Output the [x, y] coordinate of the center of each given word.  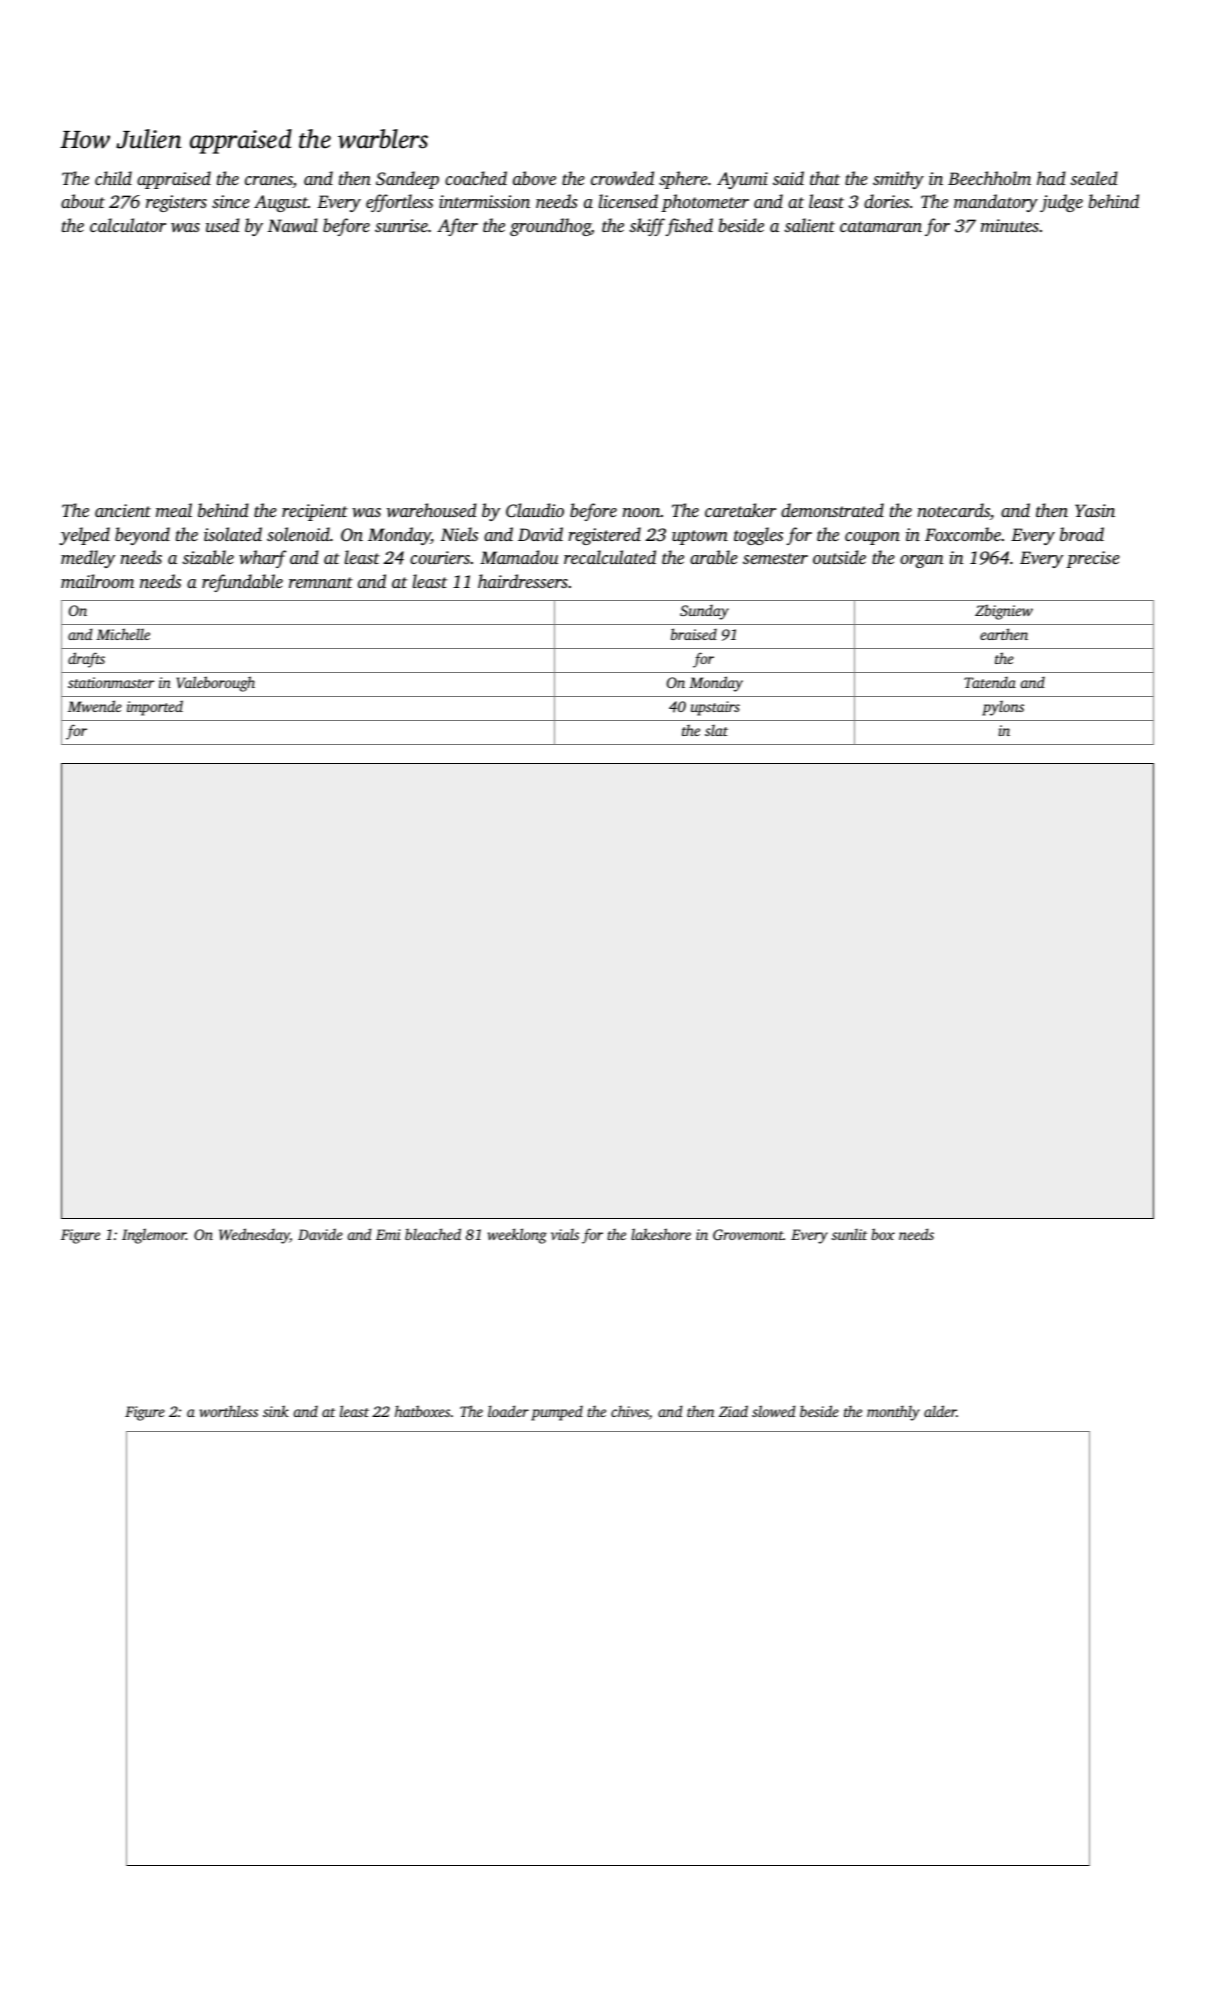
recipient [315, 512]
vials [565, 1234]
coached [476, 178]
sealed [1094, 178]
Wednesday [254, 1236]
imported [155, 708]
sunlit [849, 1234]
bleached [433, 1234]
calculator [128, 225]
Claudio [535, 510]
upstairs [715, 708]
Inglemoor [154, 1236]
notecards [954, 511]
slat [716, 730]
